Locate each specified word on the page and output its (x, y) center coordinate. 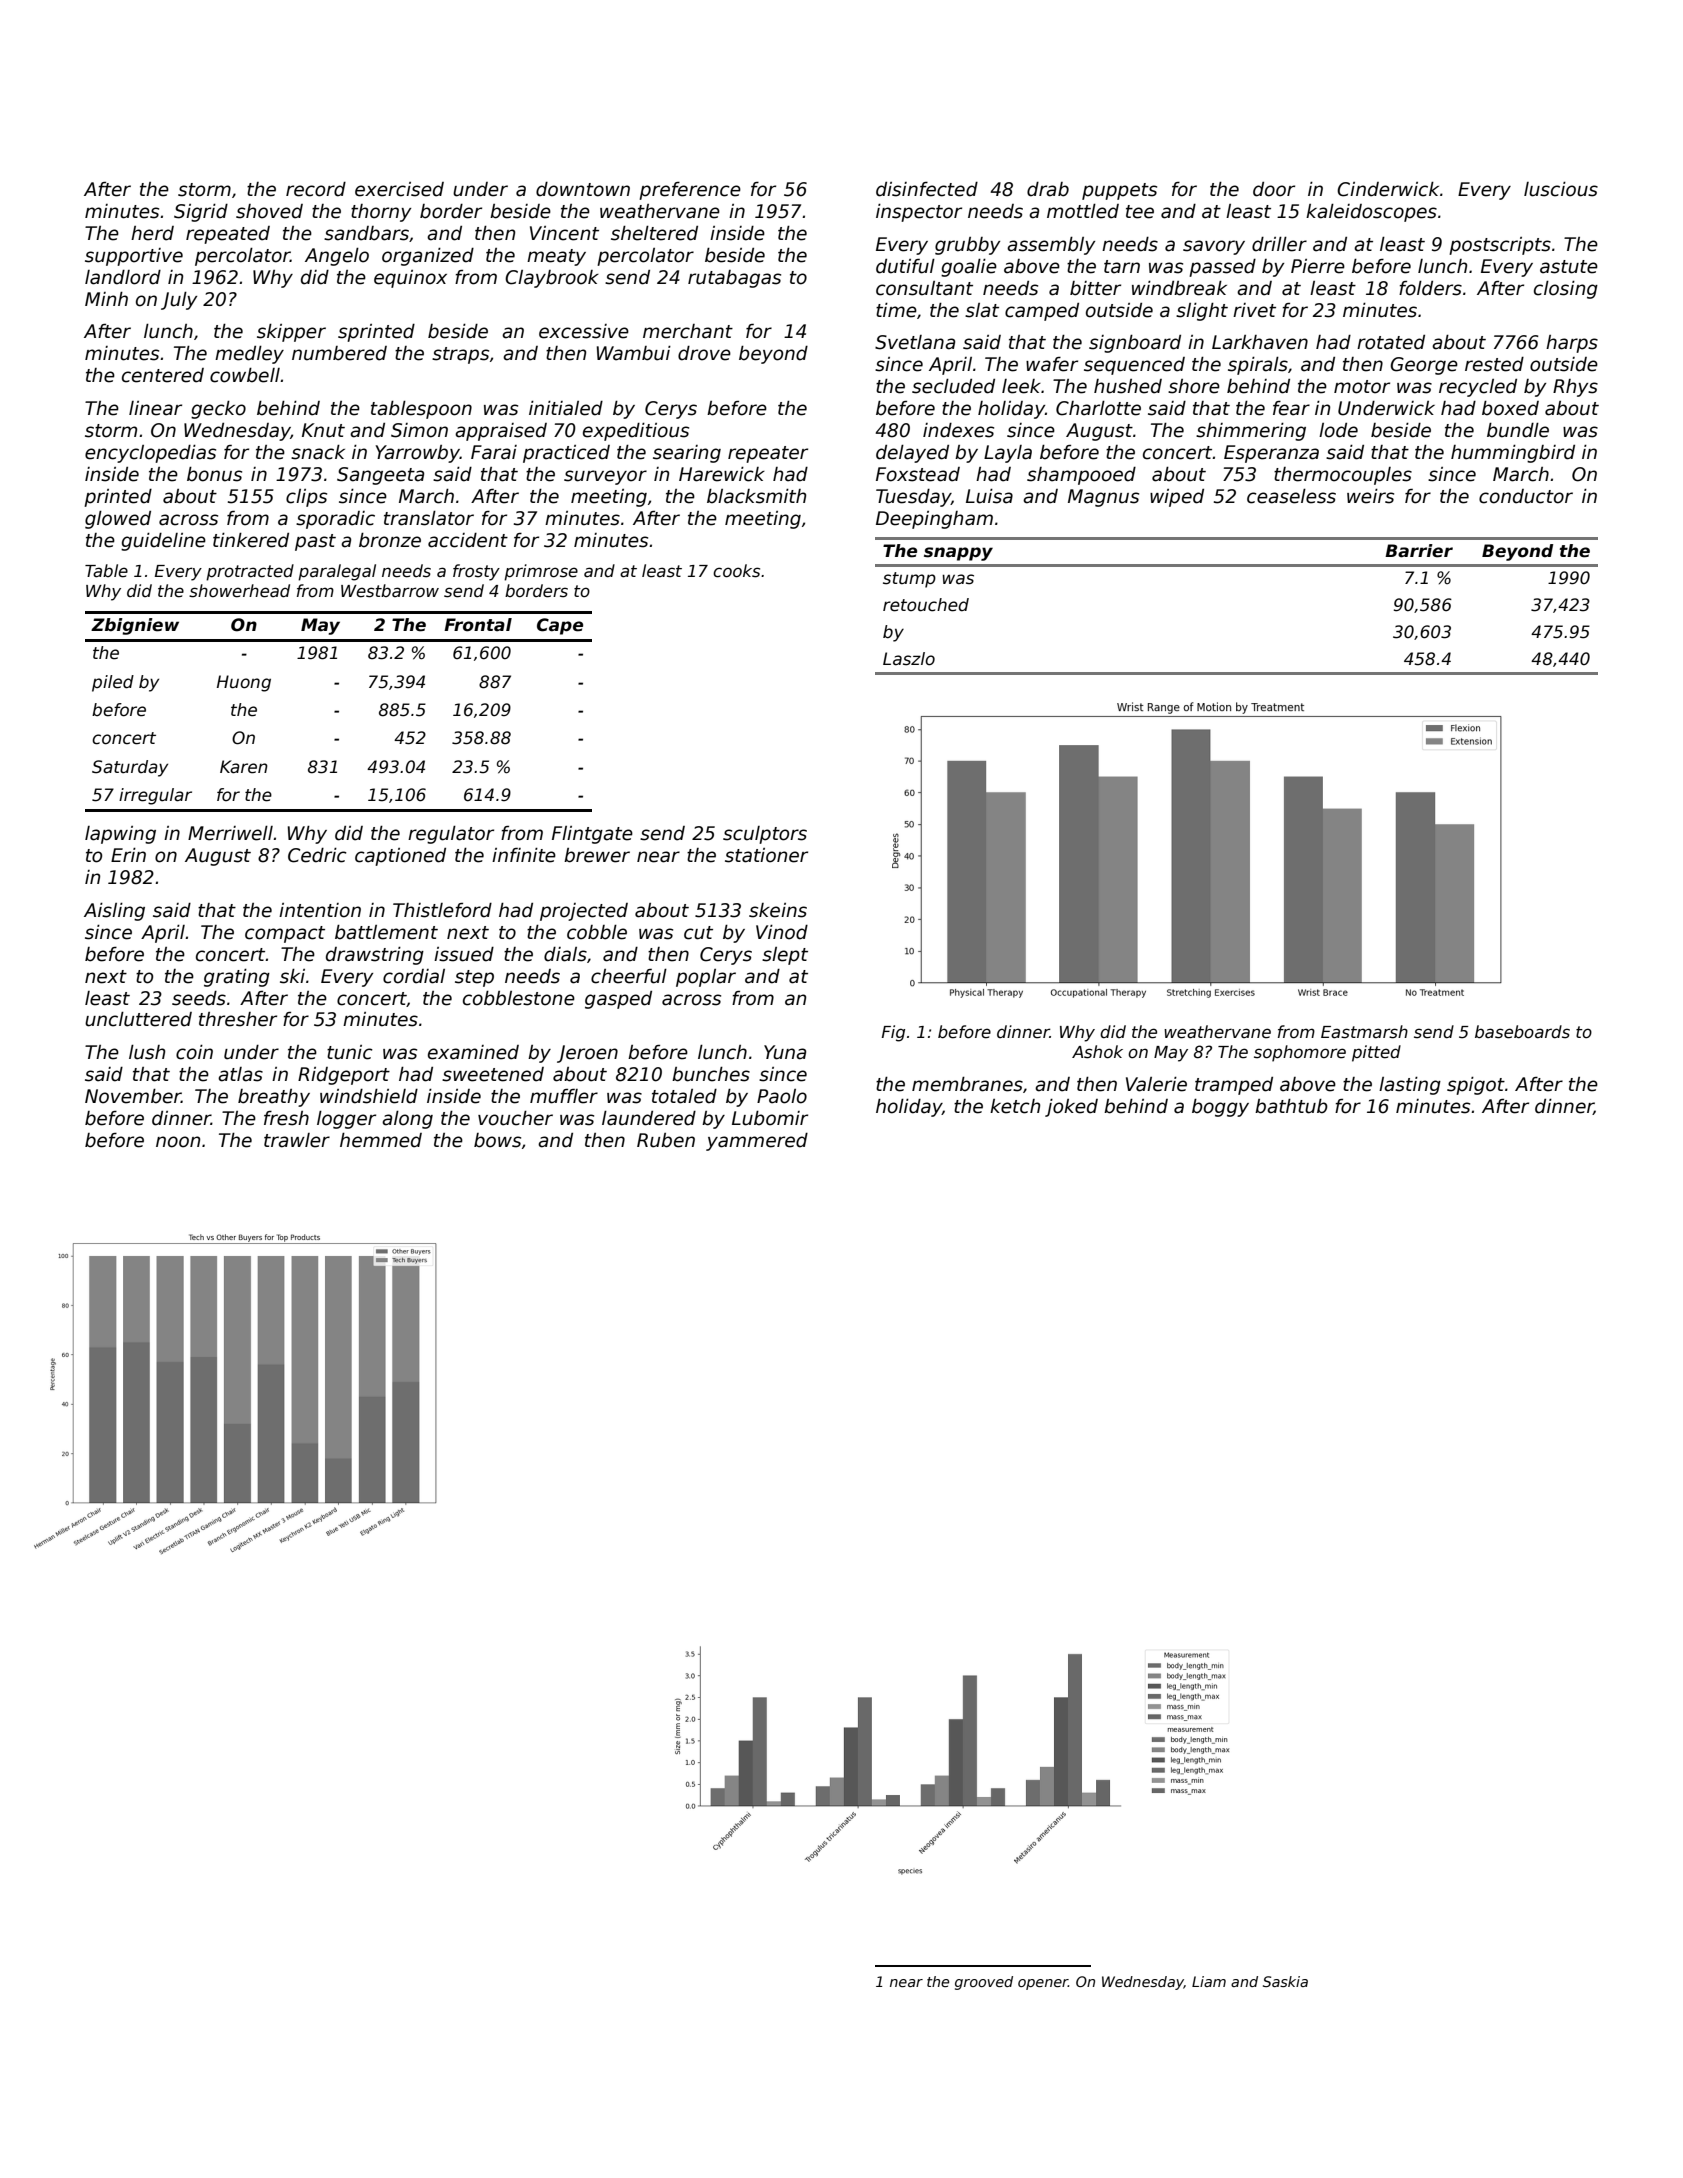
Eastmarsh (1364, 1032)
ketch (1015, 1106)
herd (152, 233)
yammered (757, 1142)
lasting (1410, 1086)
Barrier (1419, 551)
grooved (984, 1983)
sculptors (765, 835)
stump (909, 580)
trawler (297, 1140)
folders (1430, 288)
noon (178, 1142)
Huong (244, 683)
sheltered (654, 233)
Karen (244, 767)
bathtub (1291, 1106)
